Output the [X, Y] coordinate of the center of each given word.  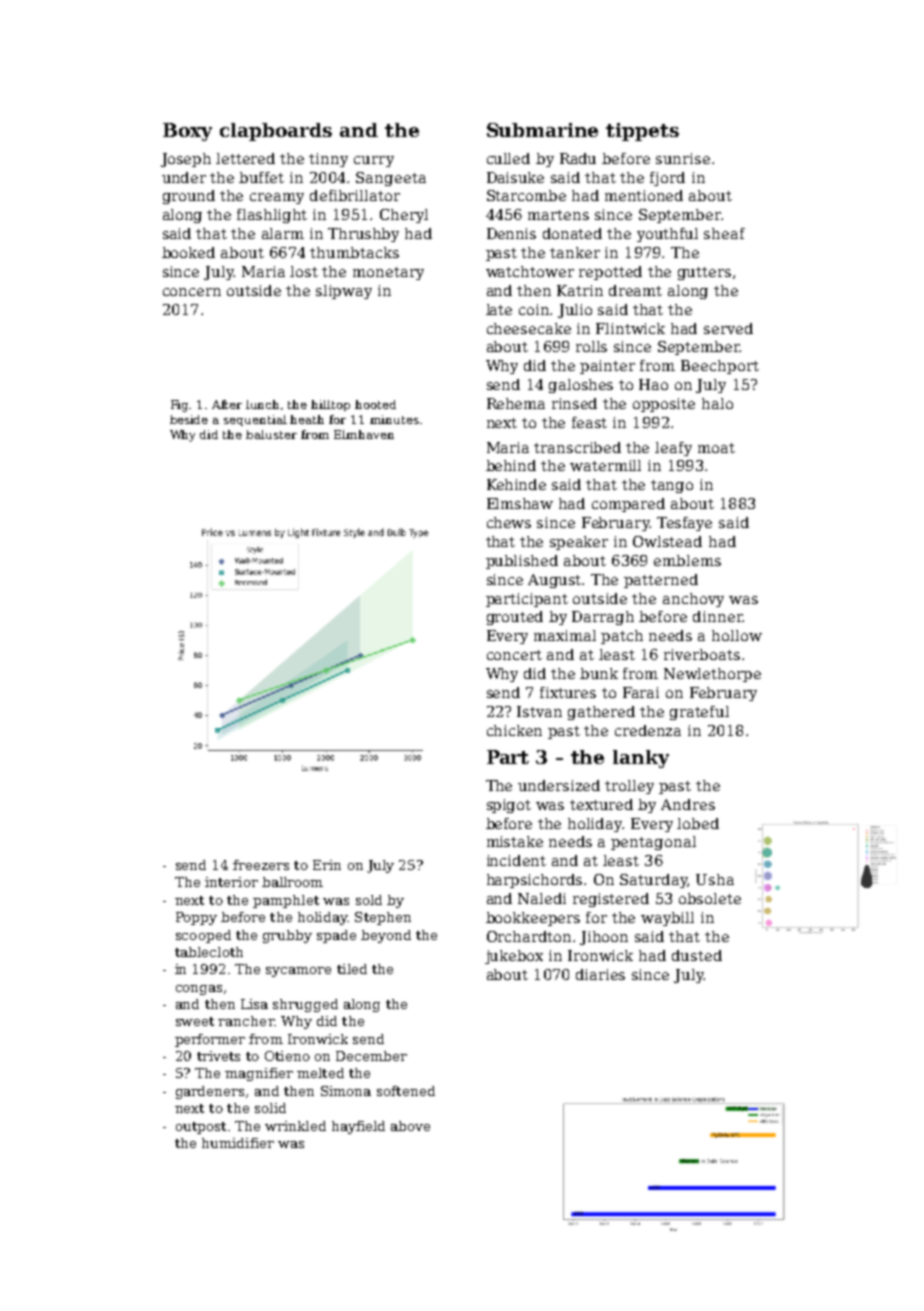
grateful [699, 713]
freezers [261, 865]
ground [189, 197]
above [410, 1126]
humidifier [238, 1143]
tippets [642, 132]
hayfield [358, 1127]
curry [374, 161]
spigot [509, 806]
